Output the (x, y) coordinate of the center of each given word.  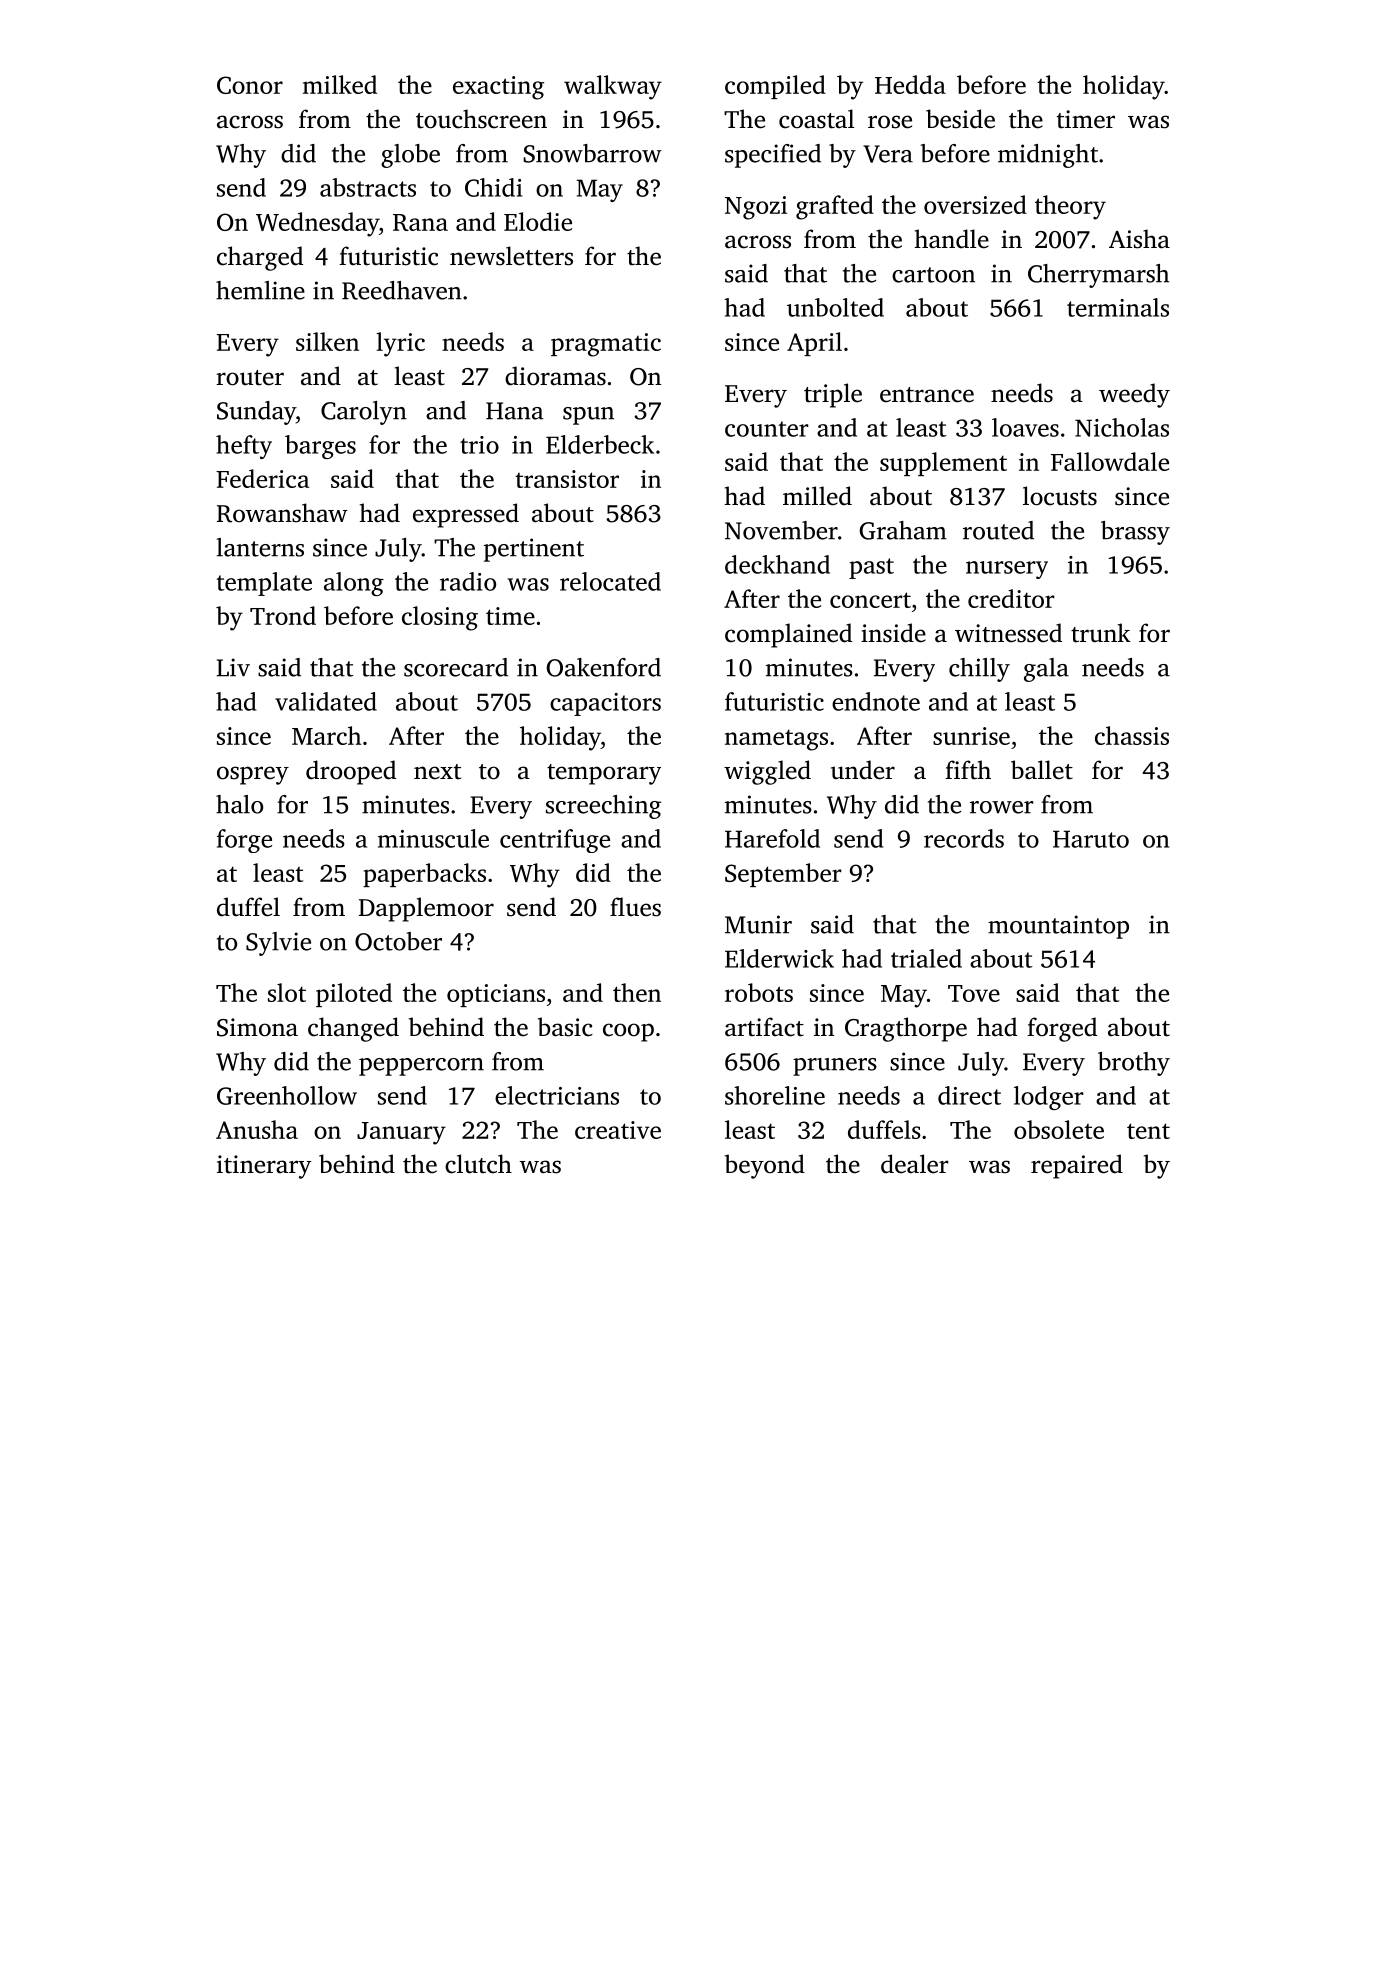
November (781, 530)
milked (340, 84)
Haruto (1091, 839)
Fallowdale (1110, 461)
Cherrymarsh (1098, 276)
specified (773, 156)
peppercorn (421, 1067)
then (637, 992)
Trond (283, 615)
